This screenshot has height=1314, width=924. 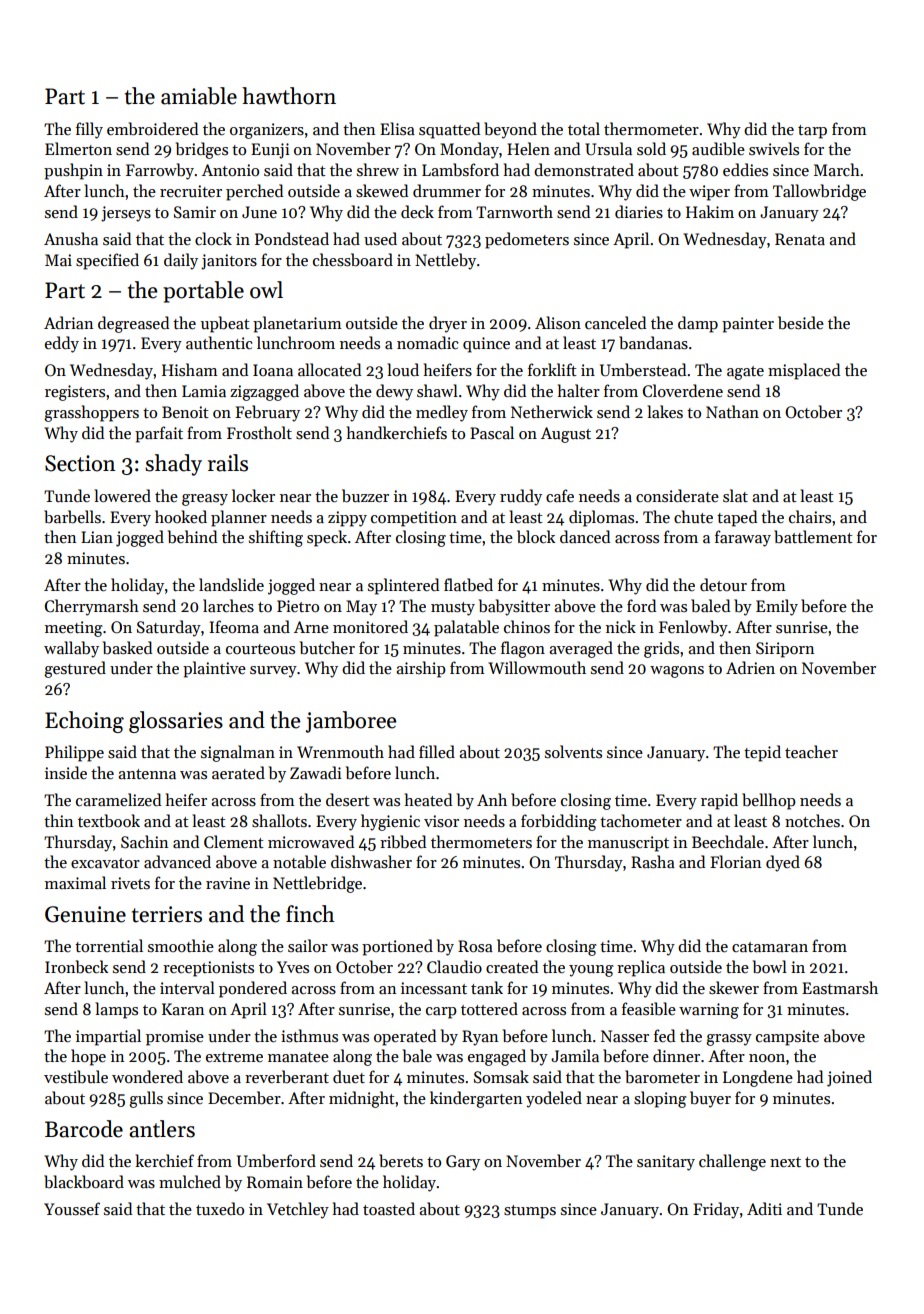 What do you see at coordinates (723, 584) in the screenshot?
I see `detour` at bounding box center [723, 584].
